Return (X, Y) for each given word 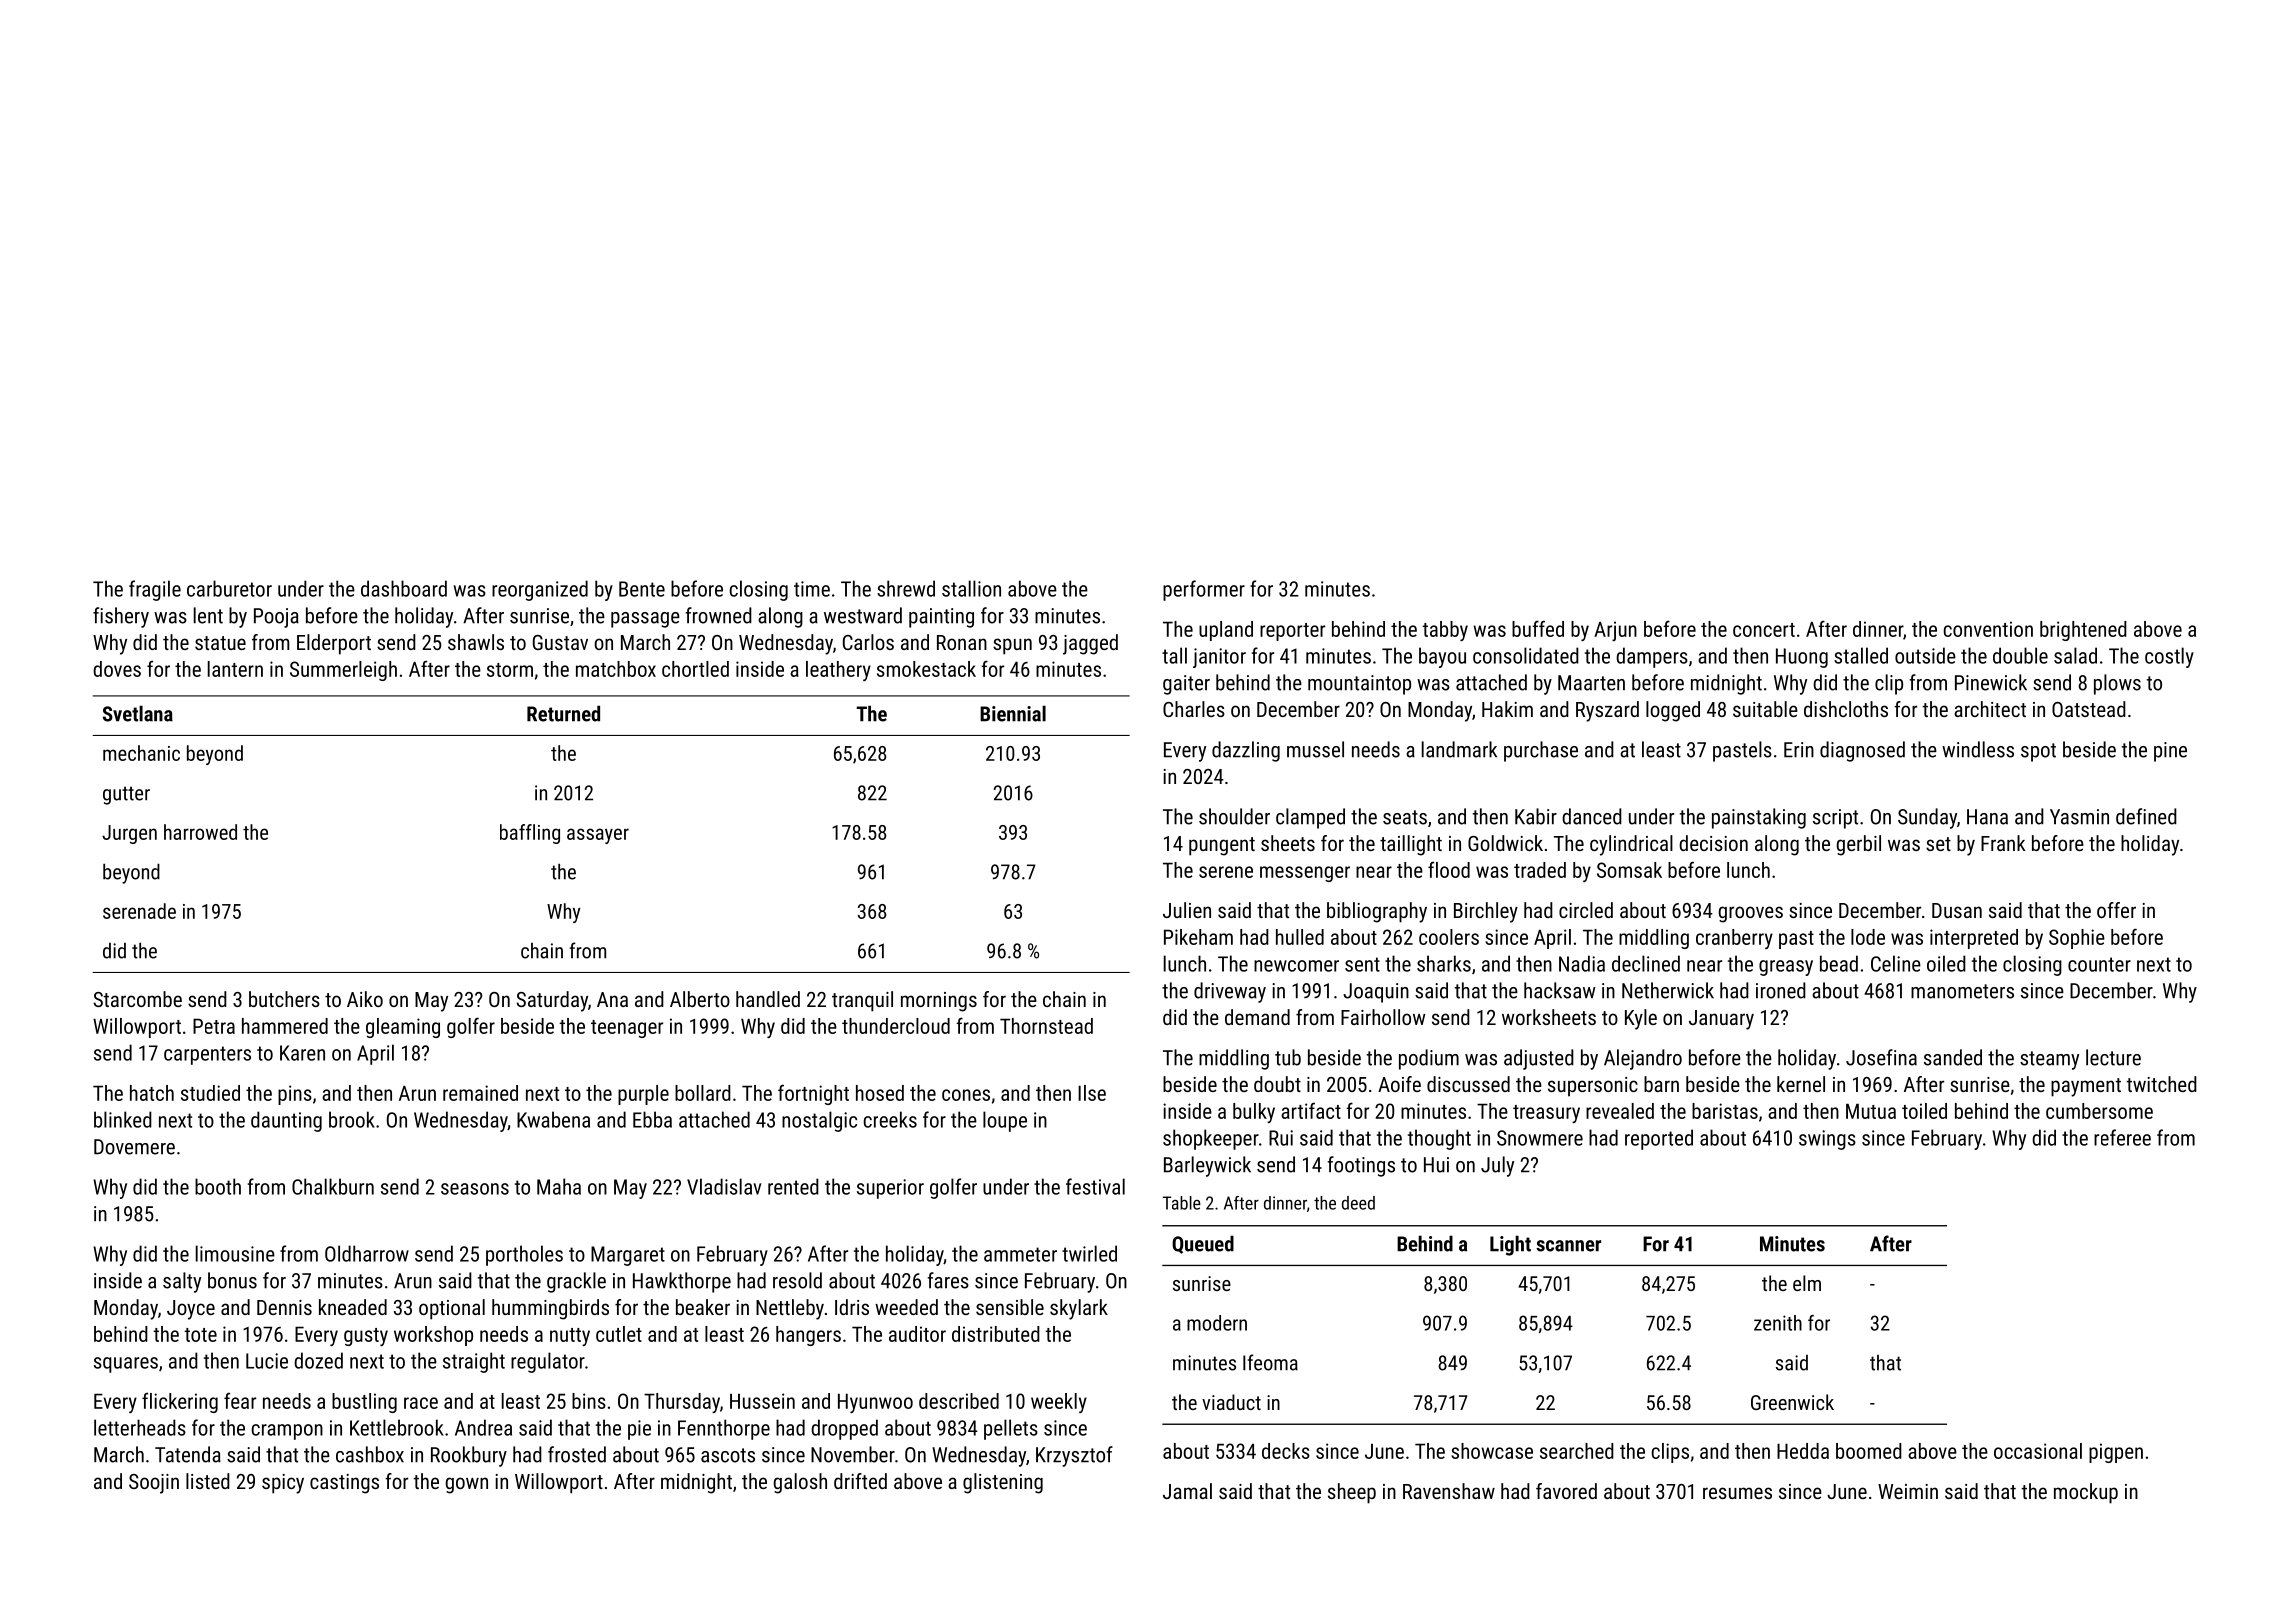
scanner (1568, 1246)
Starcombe (137, 999)
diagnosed (1862, 751)
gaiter (1186, 685)
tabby (1445, 631)
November (853, 1454)
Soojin (154, 1484)
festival (1095, 1186)
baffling (530, 834)
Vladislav (724, 1186)
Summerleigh (343, 671)
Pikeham (1198, 937)
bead (1839, 963)
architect (1990, 709)
